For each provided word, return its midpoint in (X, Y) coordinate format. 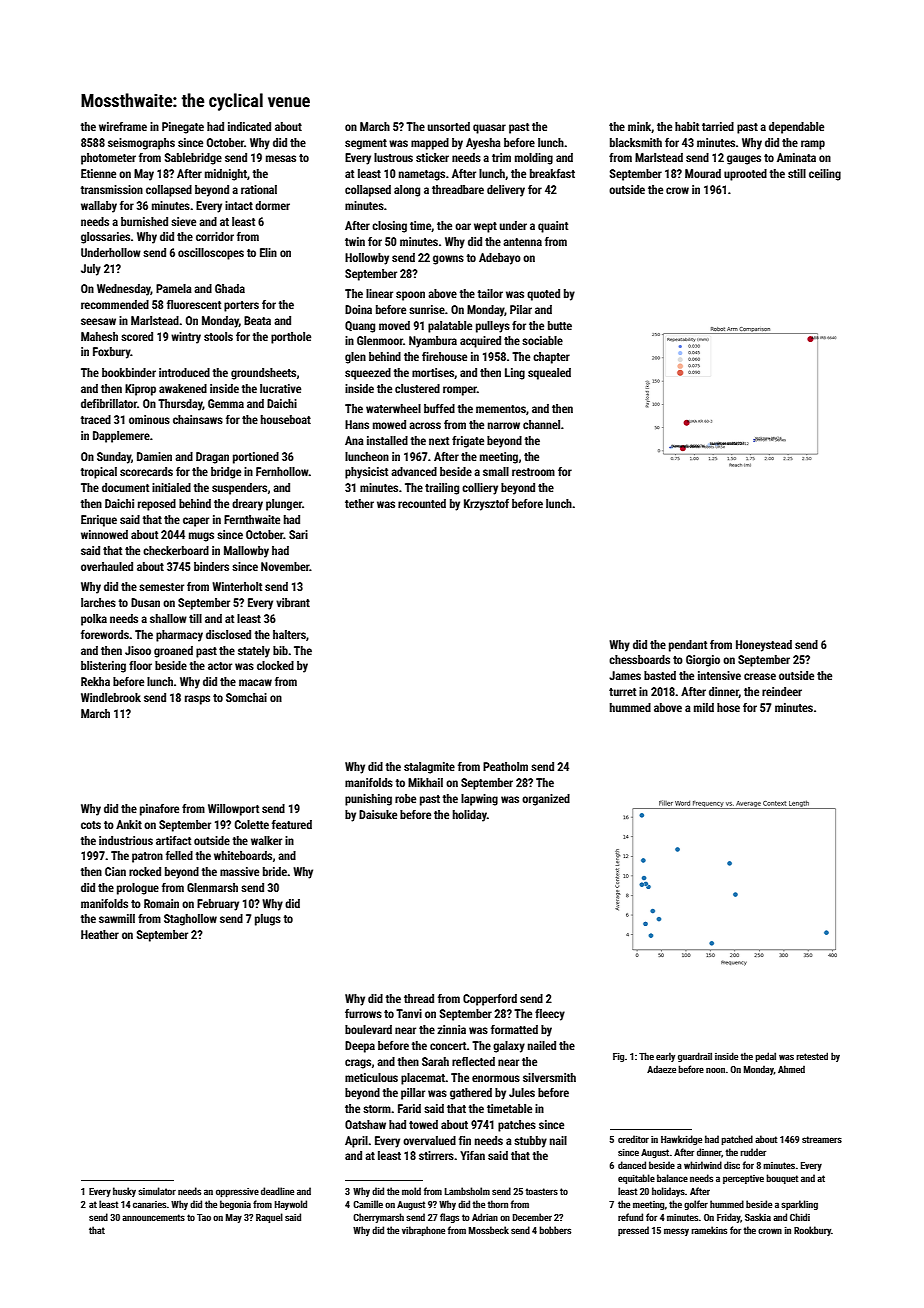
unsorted (449, 126)
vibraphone (423, 1231)
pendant (688, 646)
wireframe (123, 126)
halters (289, 634)
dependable (796, 128)
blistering (103, 667)
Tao (204, 1217)
